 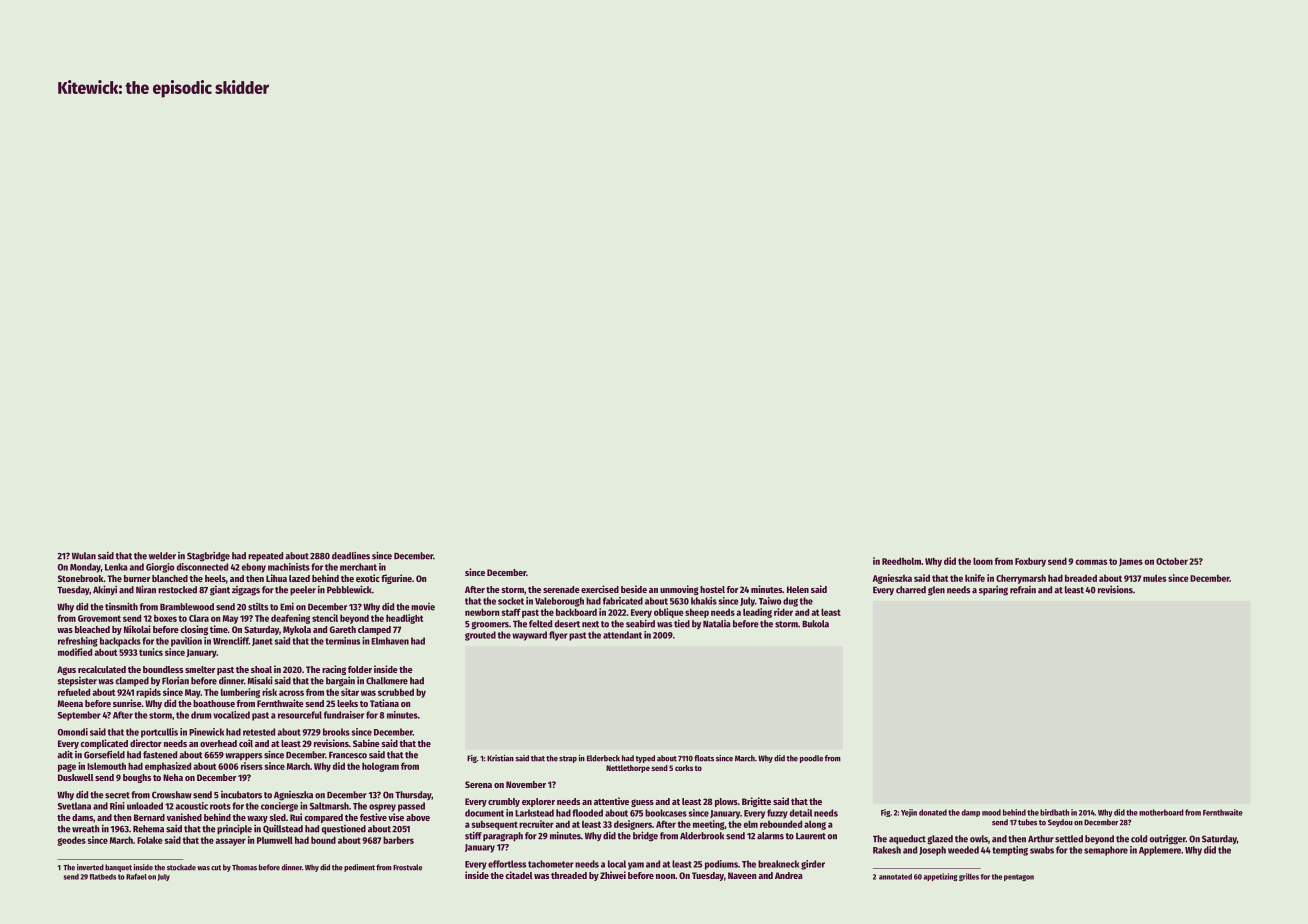 I want to click on motherboard, so click(x=1161, y=812).
